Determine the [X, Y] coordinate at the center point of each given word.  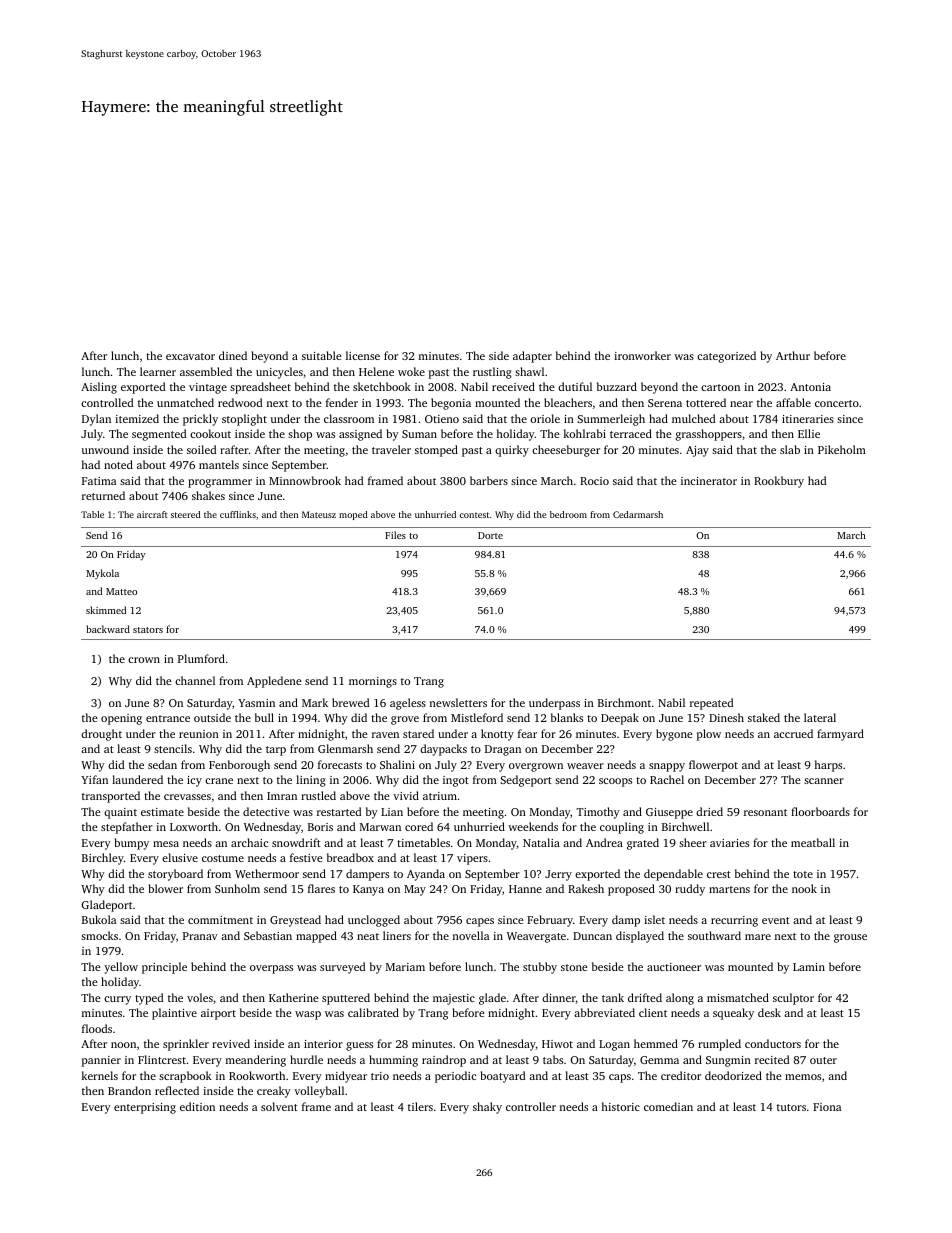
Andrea [604, 842]
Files [395, 535]
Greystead [295, 921]
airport [218, 1014]
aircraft [152, 514]
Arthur [793, 355]
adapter [532, 357]
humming [393, 1061]
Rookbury [779, 482]
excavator [190, 356]
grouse [850, 938]
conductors [773, 1043]
